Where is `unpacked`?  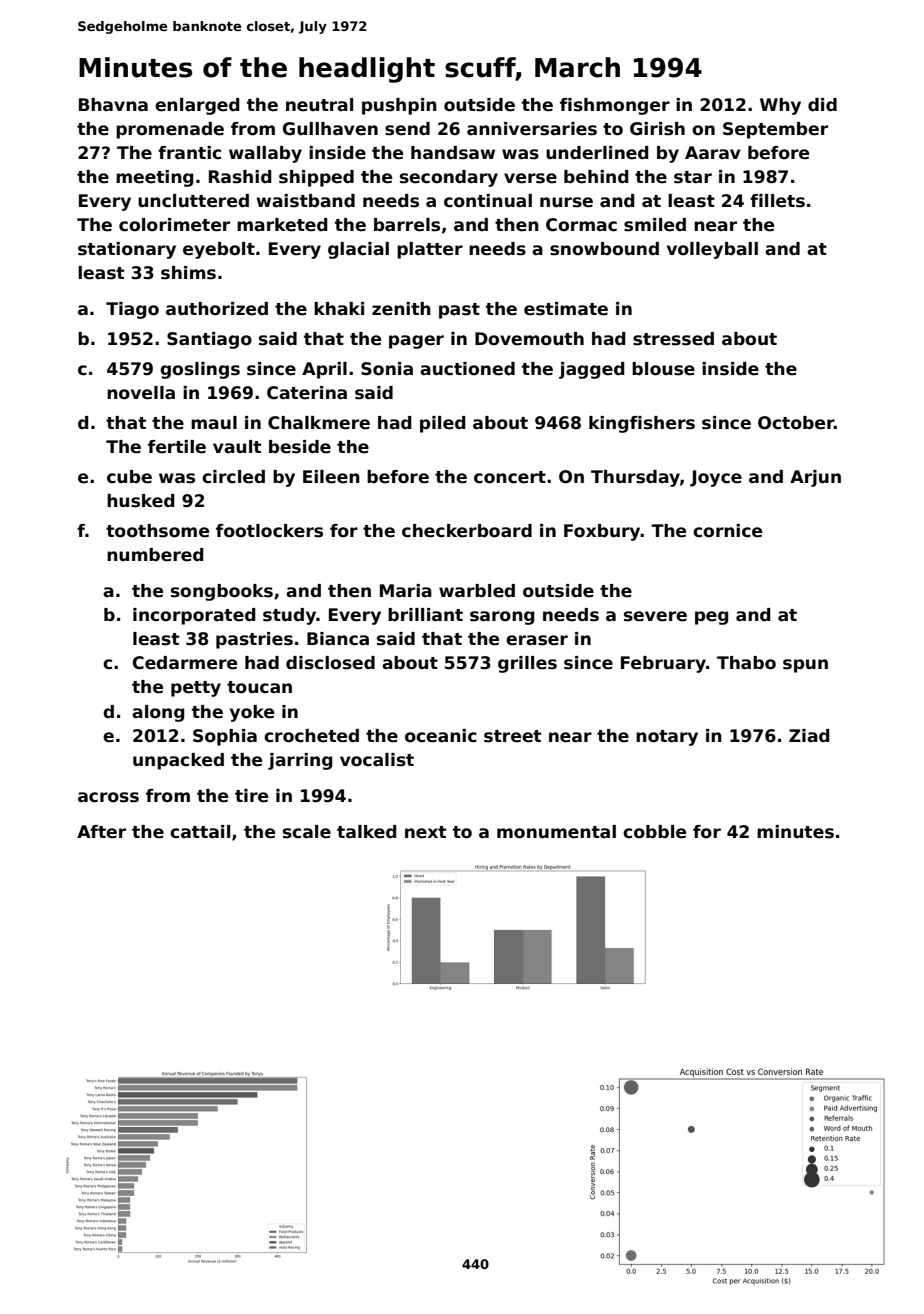 unpacked is located at coordinates (178, 761).
